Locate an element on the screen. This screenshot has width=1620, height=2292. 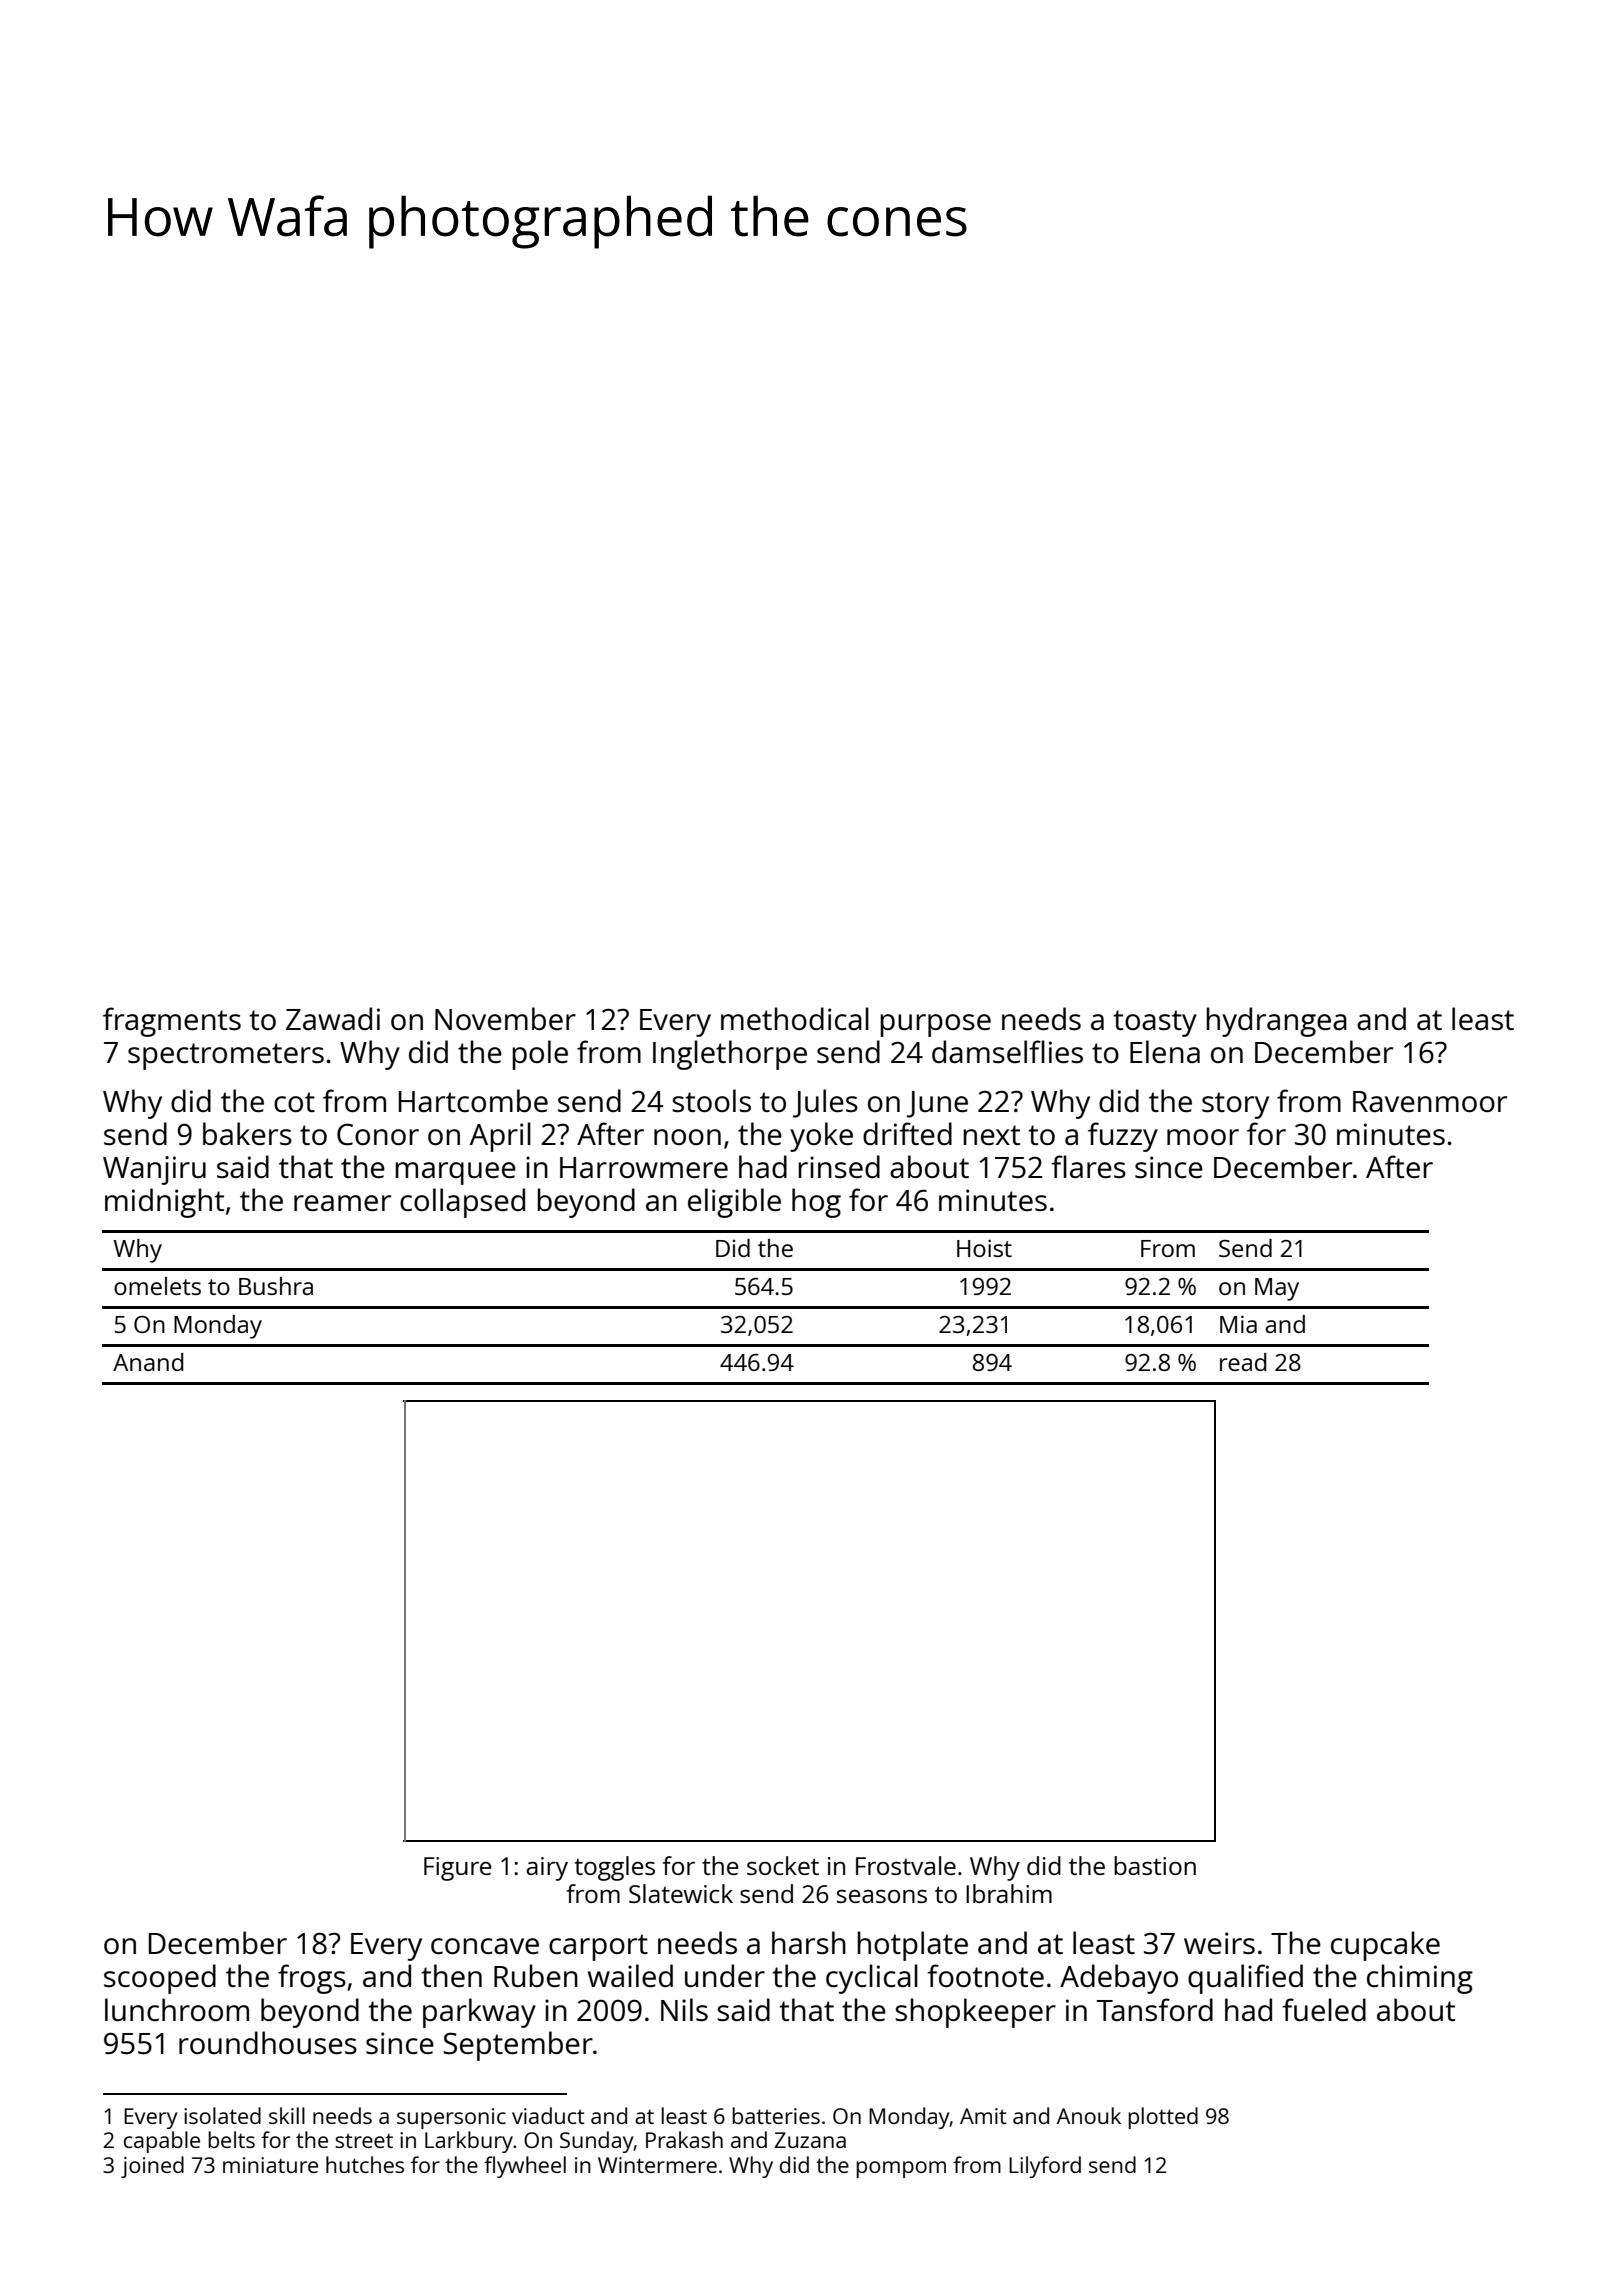
November is located at coordinates (505, 1018).
